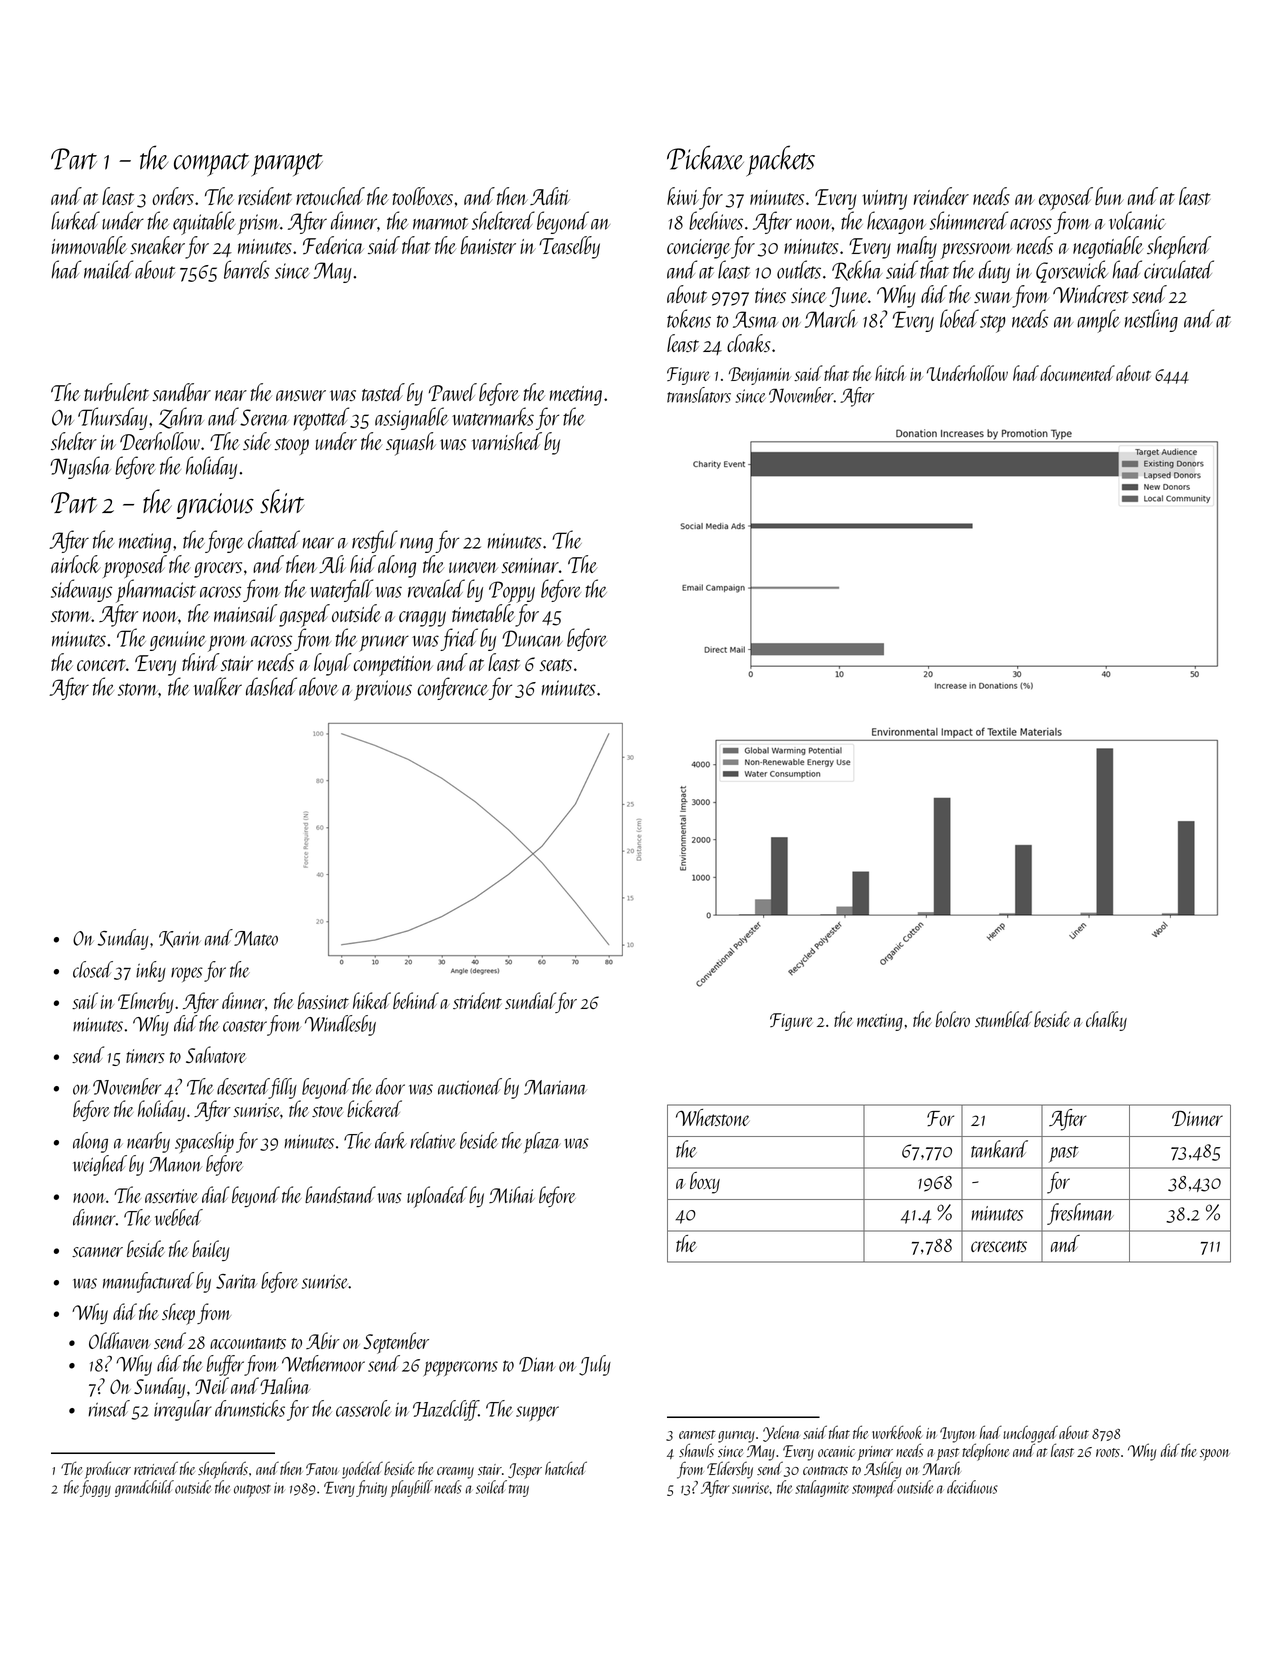  Describe the element at coordinates (327, 1111) in the screenshot. I see `stove` at that location.
